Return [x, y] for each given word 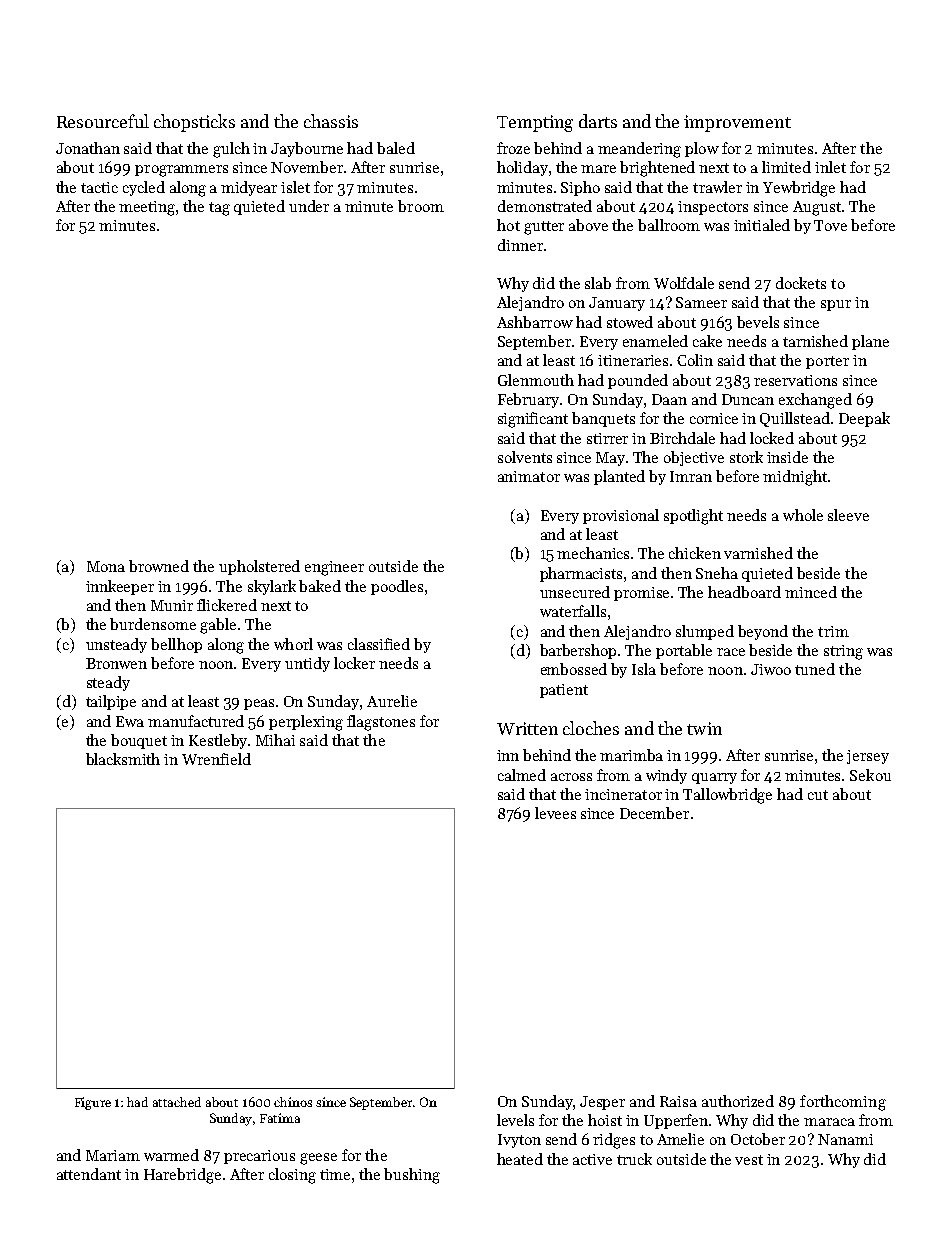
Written [527, 728]
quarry [714, 778]
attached [177, 1102]
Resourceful [103, 121]
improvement [737, 123]
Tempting [535, 123]
